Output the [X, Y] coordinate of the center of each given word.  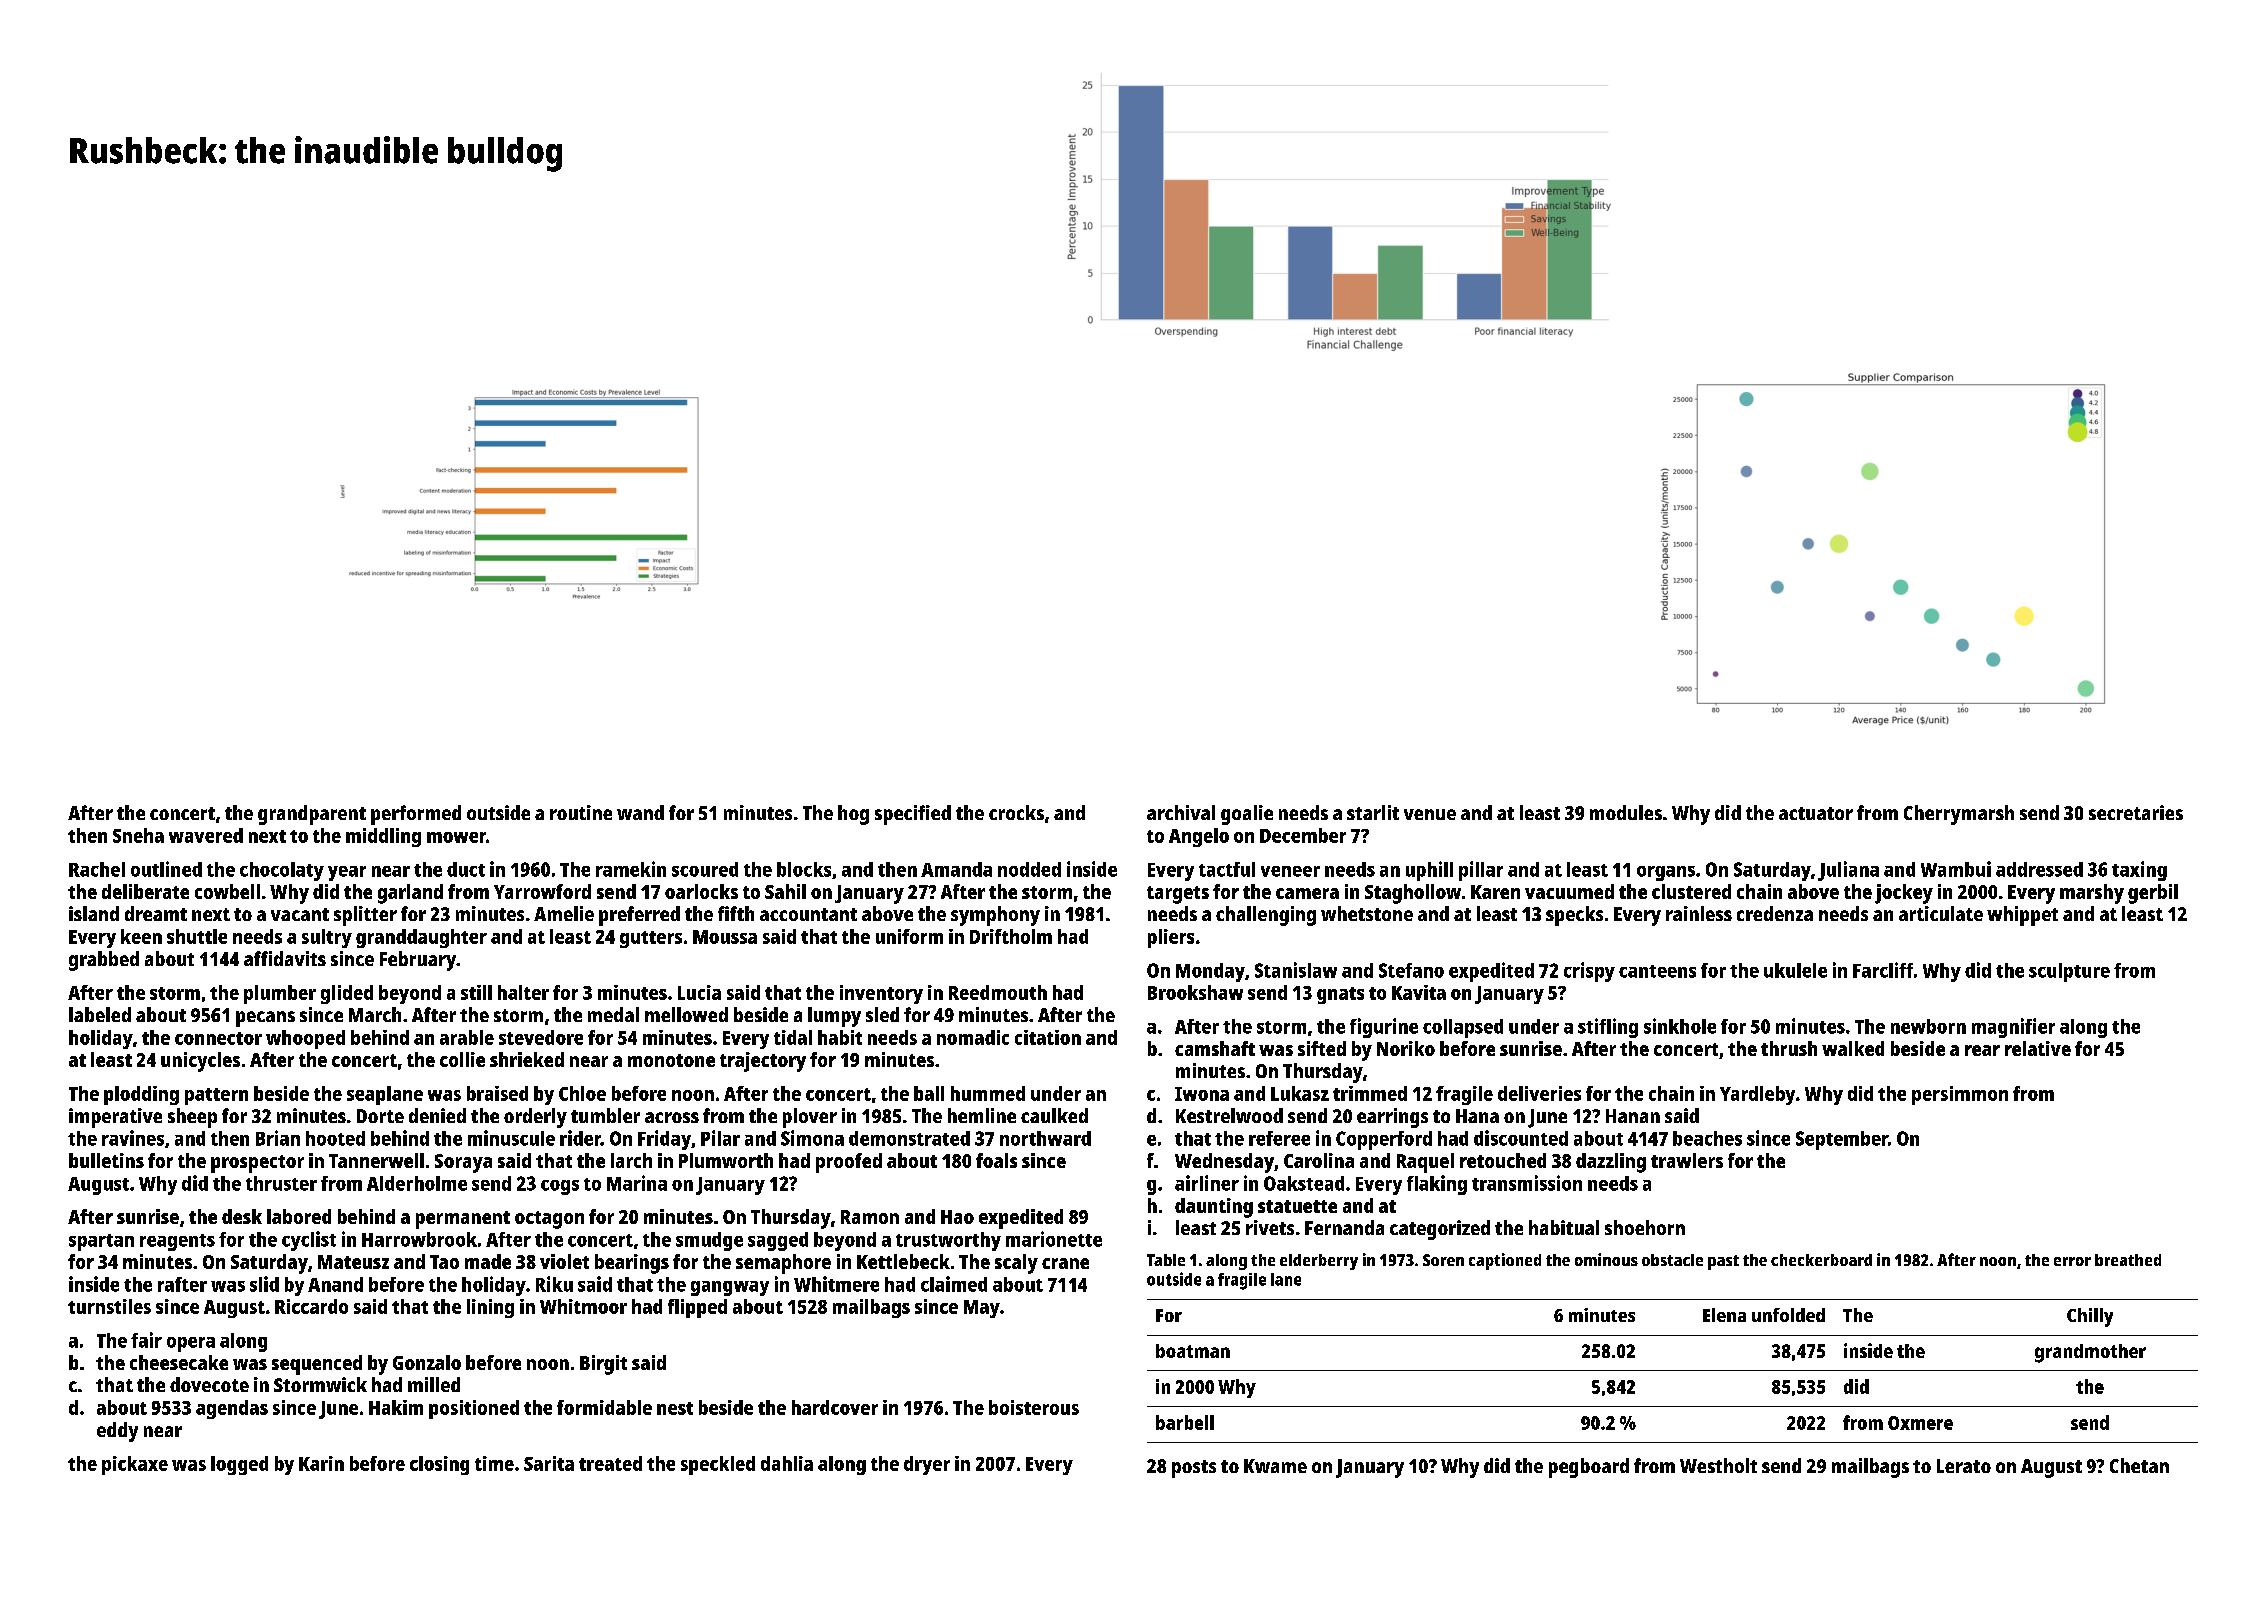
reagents [177, 1242]
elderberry [1319, 1262]
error [2072, 1261]
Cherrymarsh [1959, 815]
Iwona [1202, 1094]
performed [416, 815]
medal [613, 1014]
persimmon [1960, 1095]
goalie [1247, 815]
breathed [2128, 1260]
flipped [697, 1308]
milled [434, 1384]
